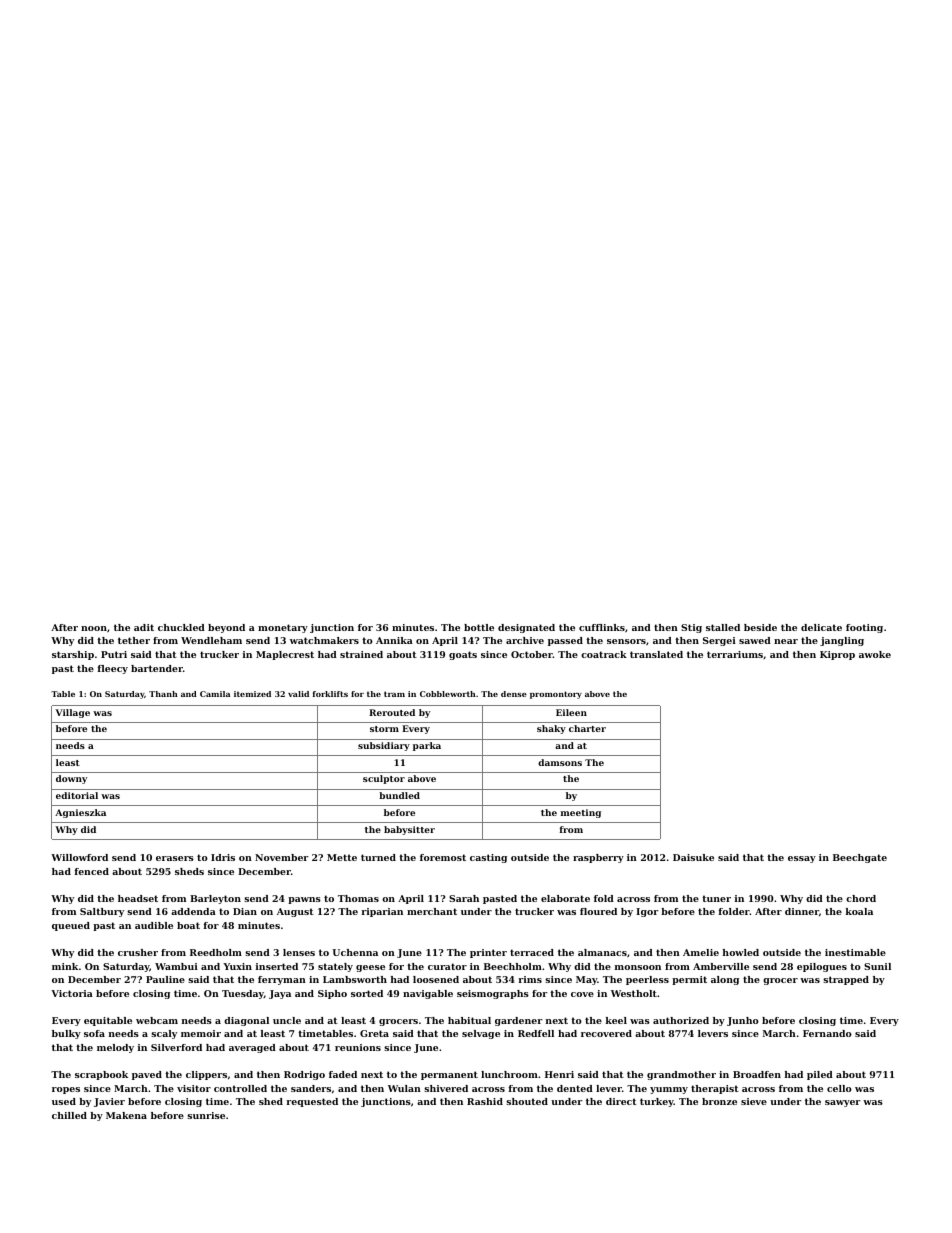 The height and width of the screenshot is (1233, 952). Describe the element at coordinates (92, 871) in the screenshot. I see `fenced` at that location.
